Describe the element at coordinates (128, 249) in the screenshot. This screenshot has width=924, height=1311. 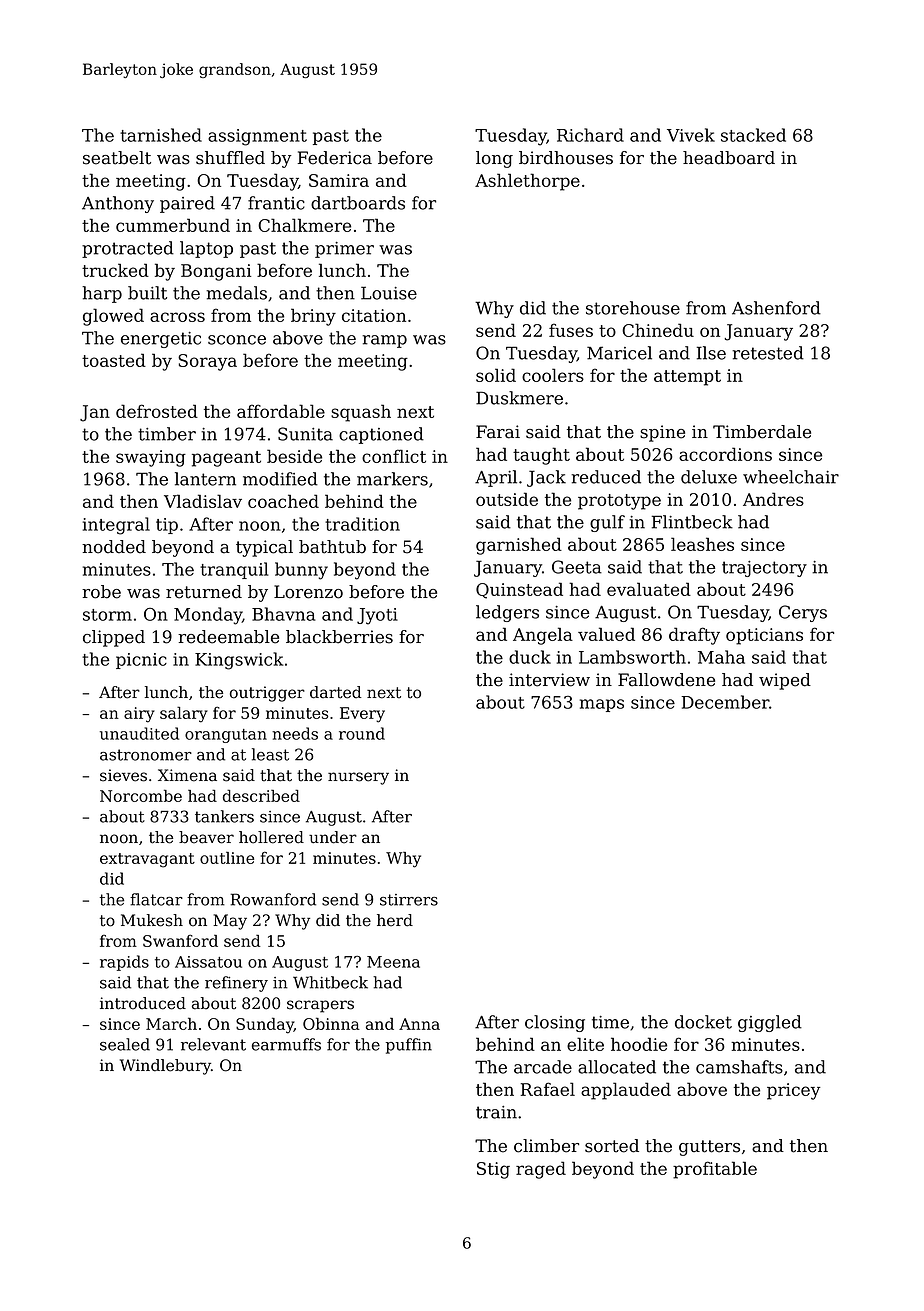
I see `protracted` at that location.
